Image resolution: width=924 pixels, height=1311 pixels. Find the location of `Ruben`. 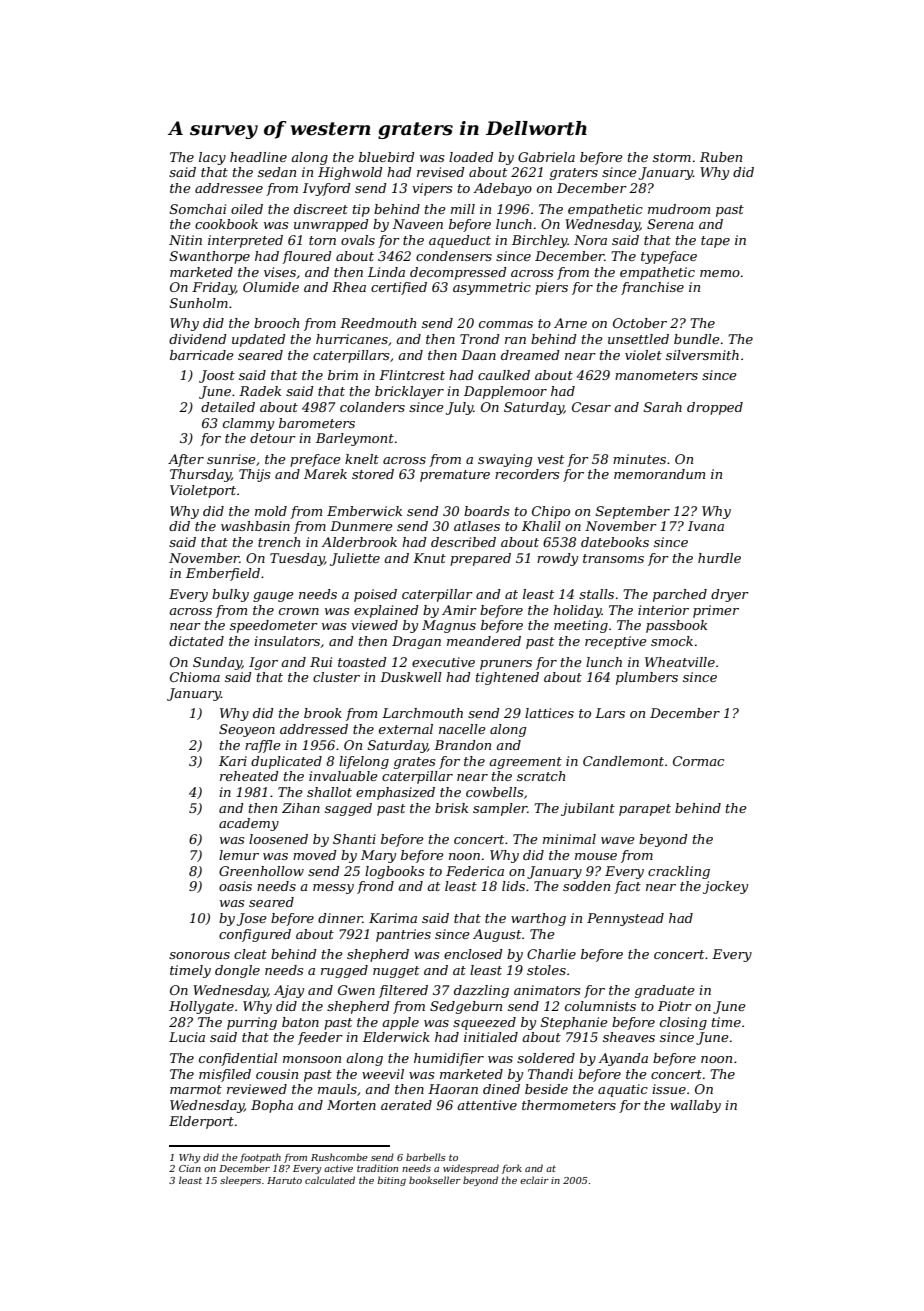

Ruben is located at coordinates (721, 157).
